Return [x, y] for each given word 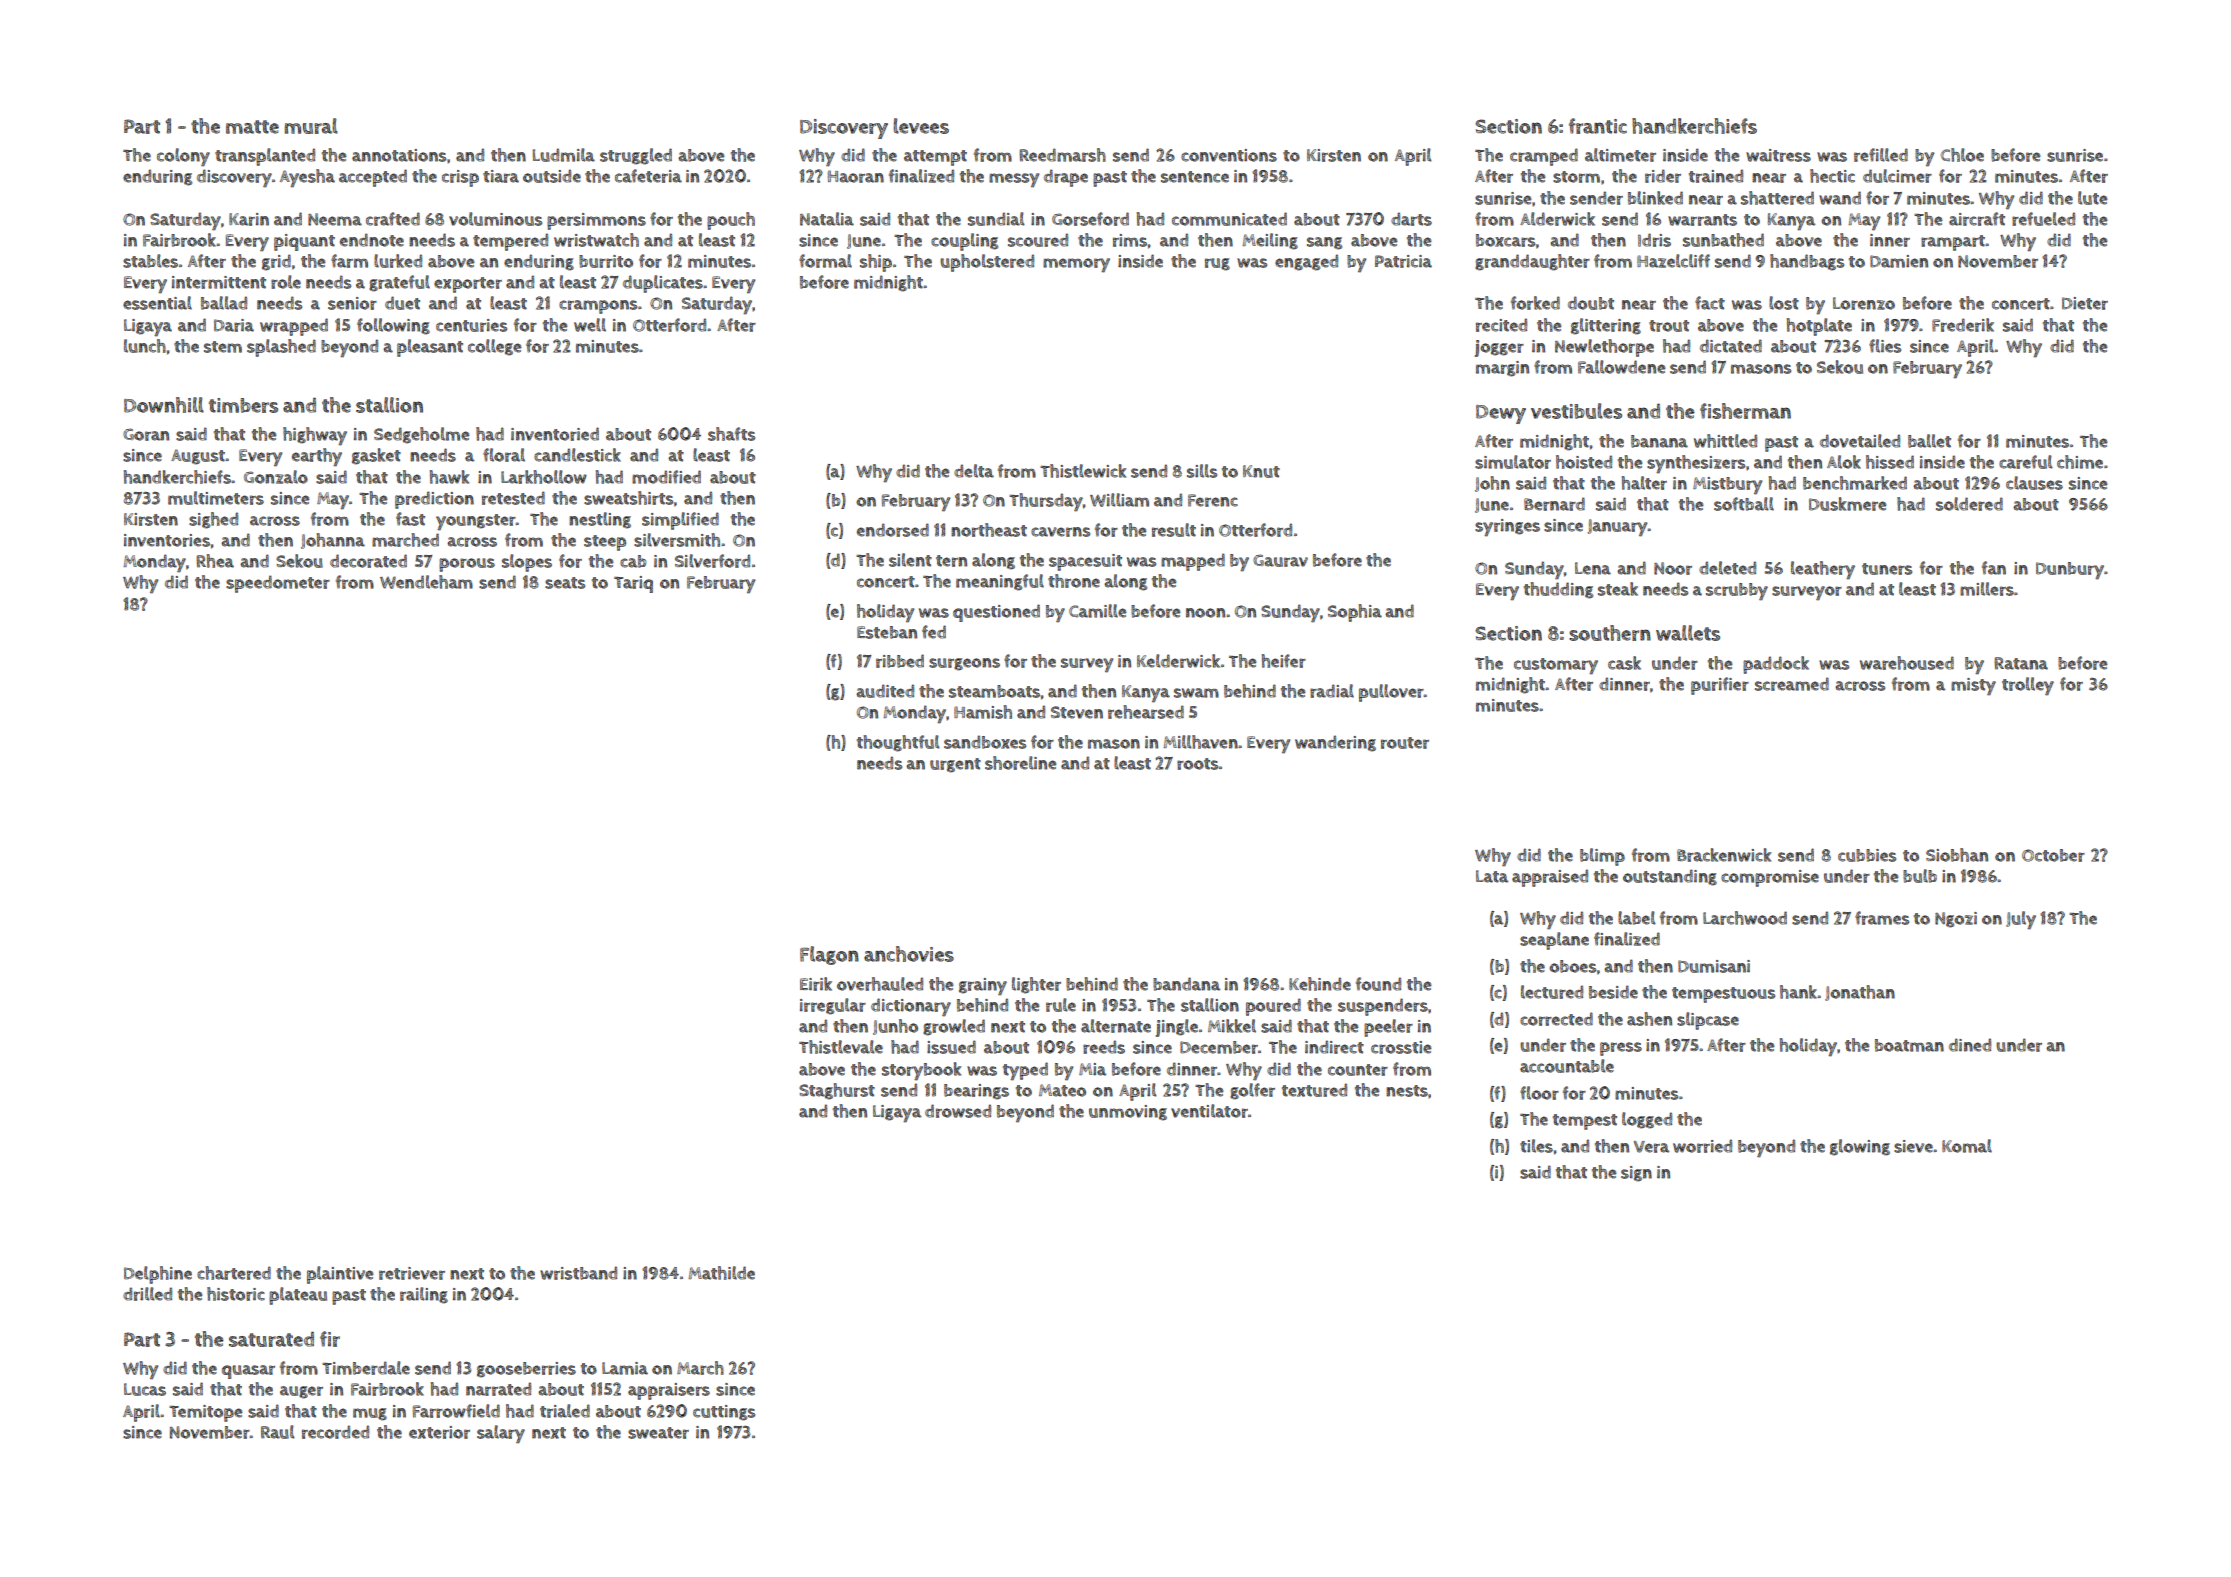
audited [885, 691]
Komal [1967, 1146]
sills [1202, 471]
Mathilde [721, 1273]
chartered [234, 1273]
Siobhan [1957, 855]
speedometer [278, 584]
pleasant [430, 348]
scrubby [1737, 591]
